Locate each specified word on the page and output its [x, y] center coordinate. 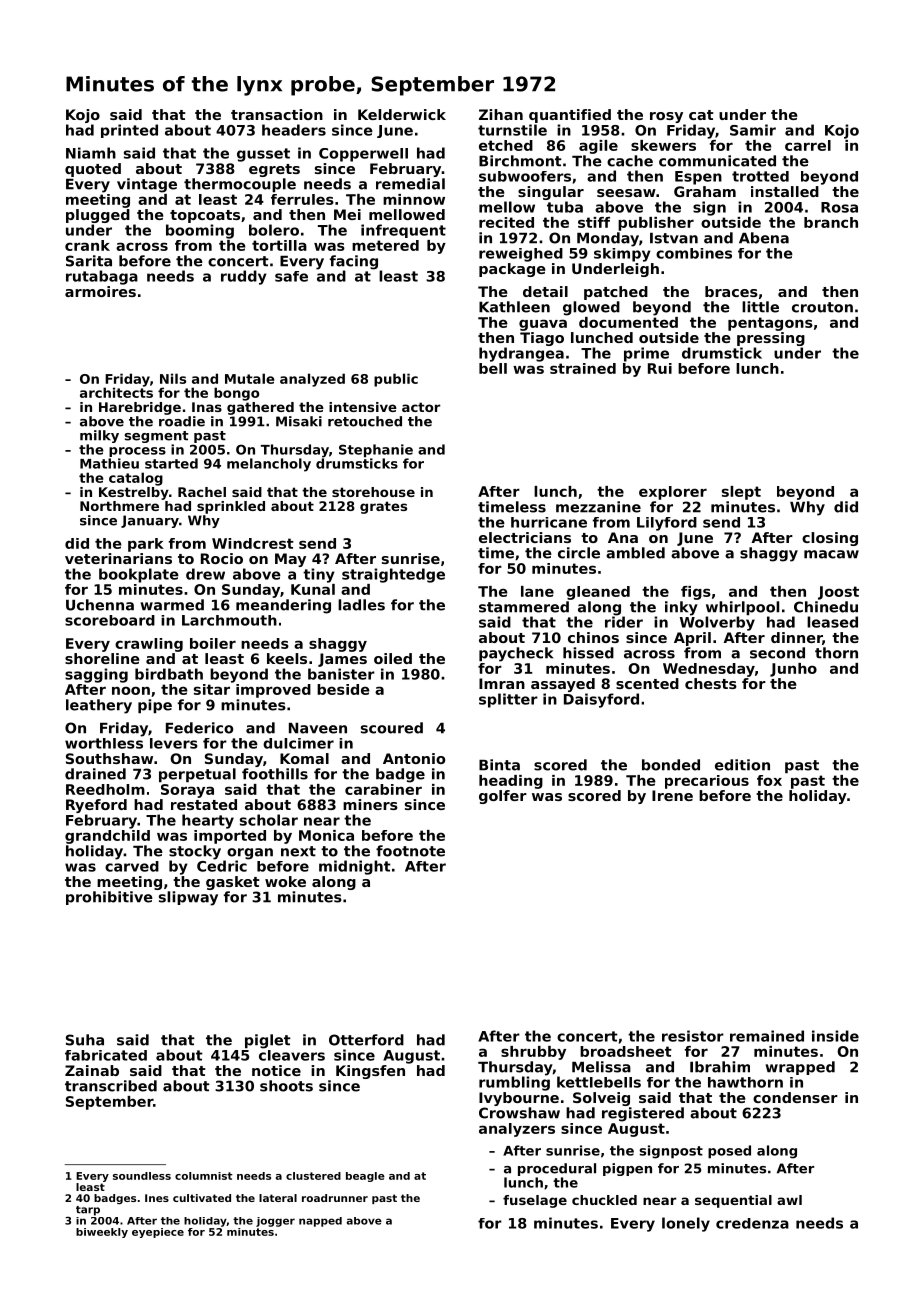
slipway [188, 898]
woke [285, 881]
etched [506, 145]
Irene [672, 795]
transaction [277, 114]
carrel [808, 145]
